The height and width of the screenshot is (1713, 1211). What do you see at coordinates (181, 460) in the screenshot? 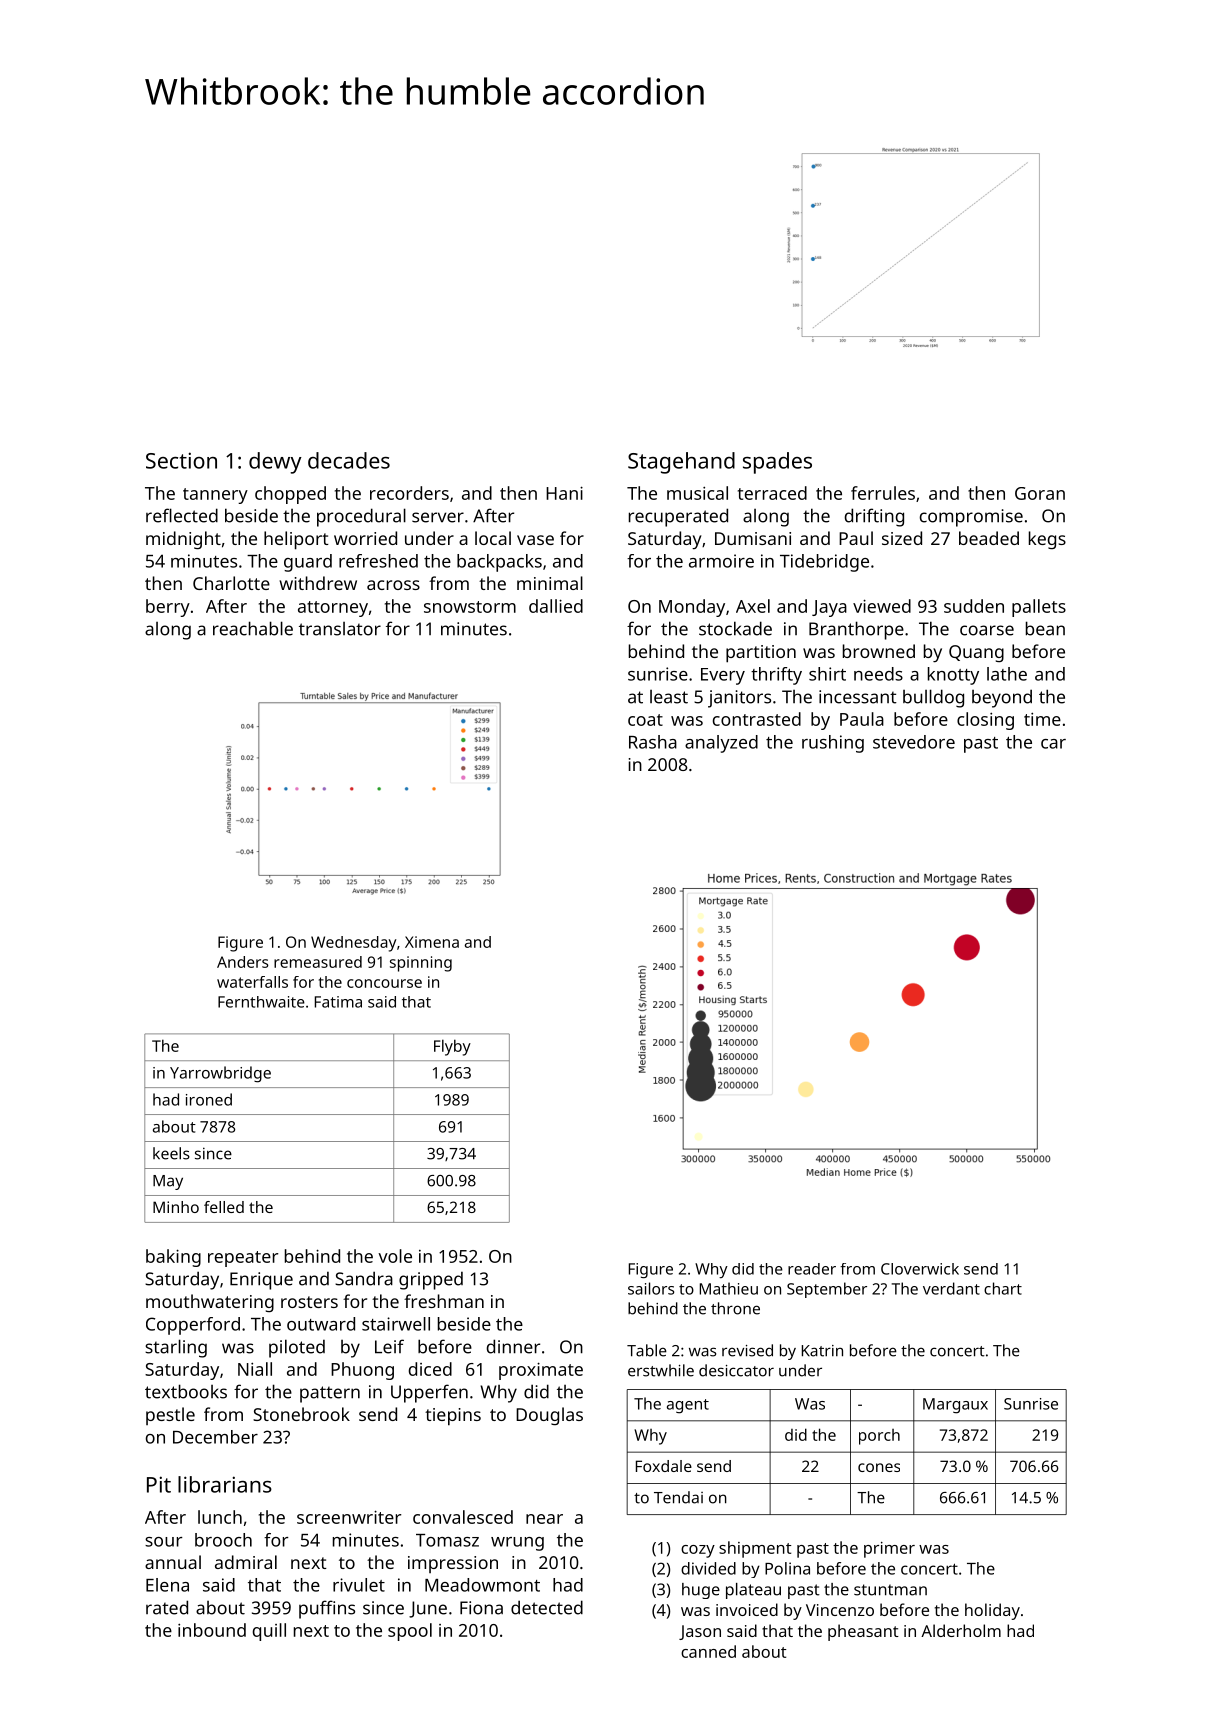
I see `Section` at bounding box center [181, 460].
